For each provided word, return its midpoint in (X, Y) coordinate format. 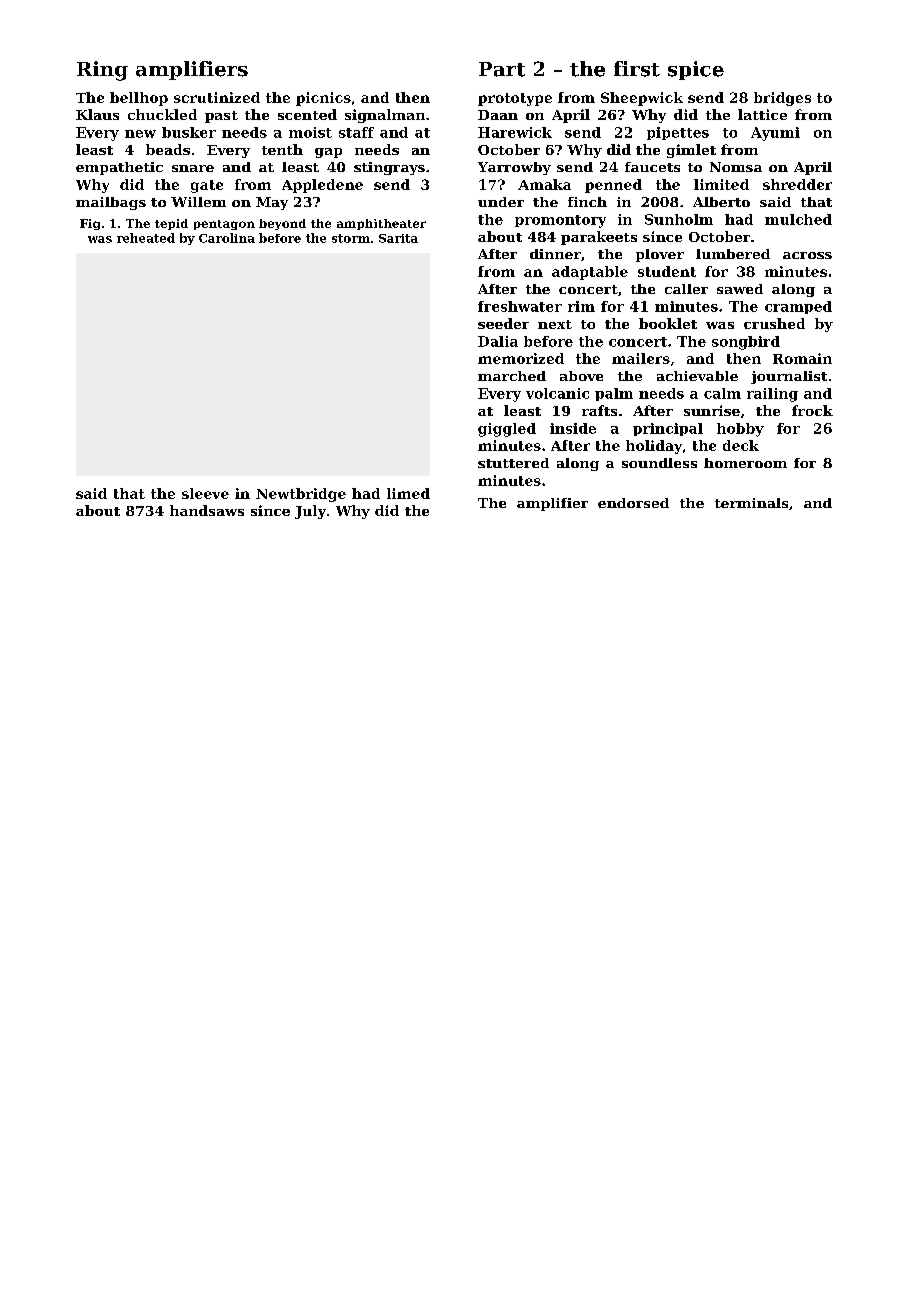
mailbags (111, 203)
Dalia (498, 341)
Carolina (227, 238)
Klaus (97, 114)
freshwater (520, 306)
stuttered (513, 463)
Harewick (515, 132)
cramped (798, 307)
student (667, 271)
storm (351, 238)
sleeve (205, 493)
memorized (521, 358)
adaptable (590, 273)
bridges (782, 99)
